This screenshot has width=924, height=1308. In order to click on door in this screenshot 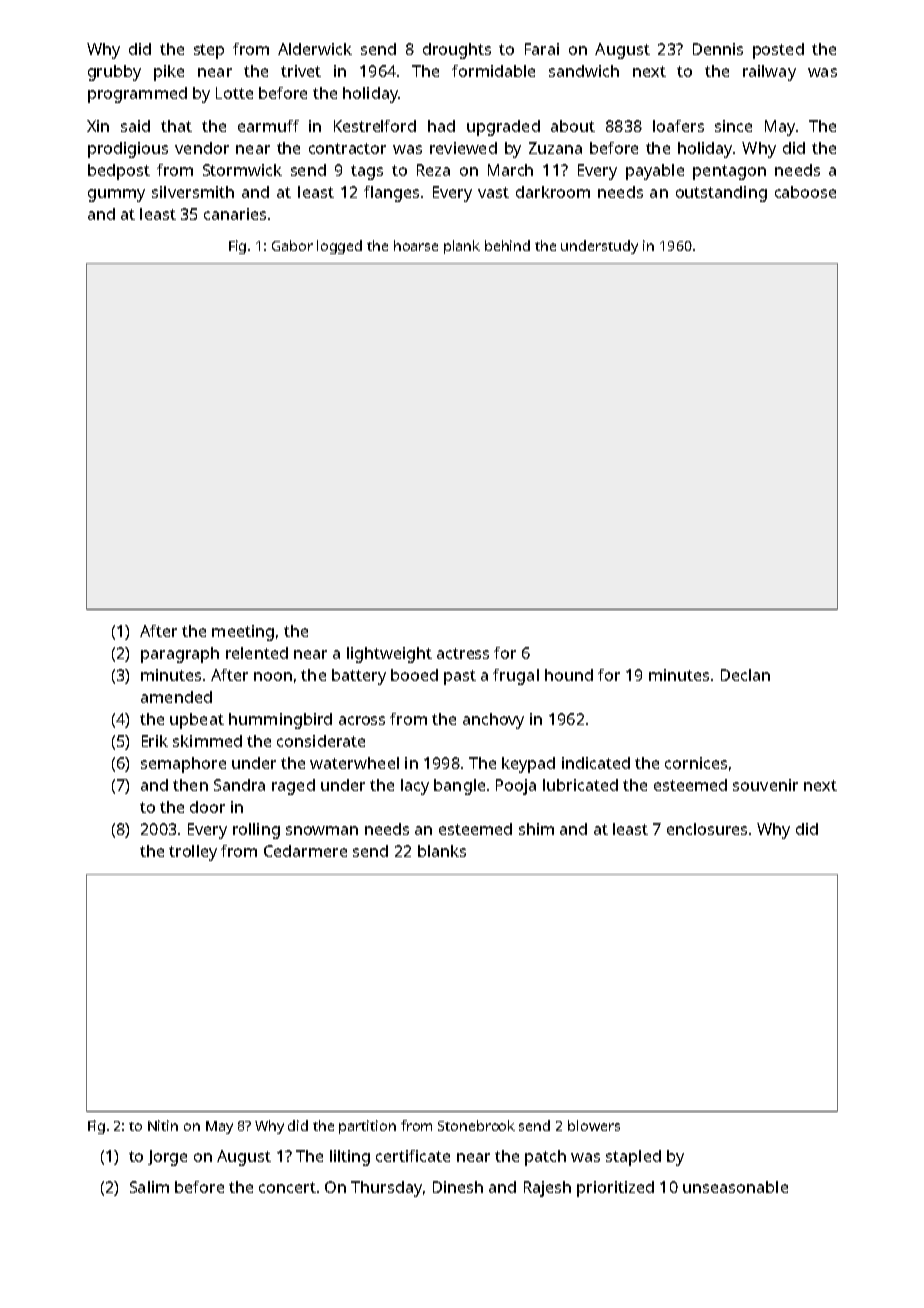, I will do `click(207, 807)`.
